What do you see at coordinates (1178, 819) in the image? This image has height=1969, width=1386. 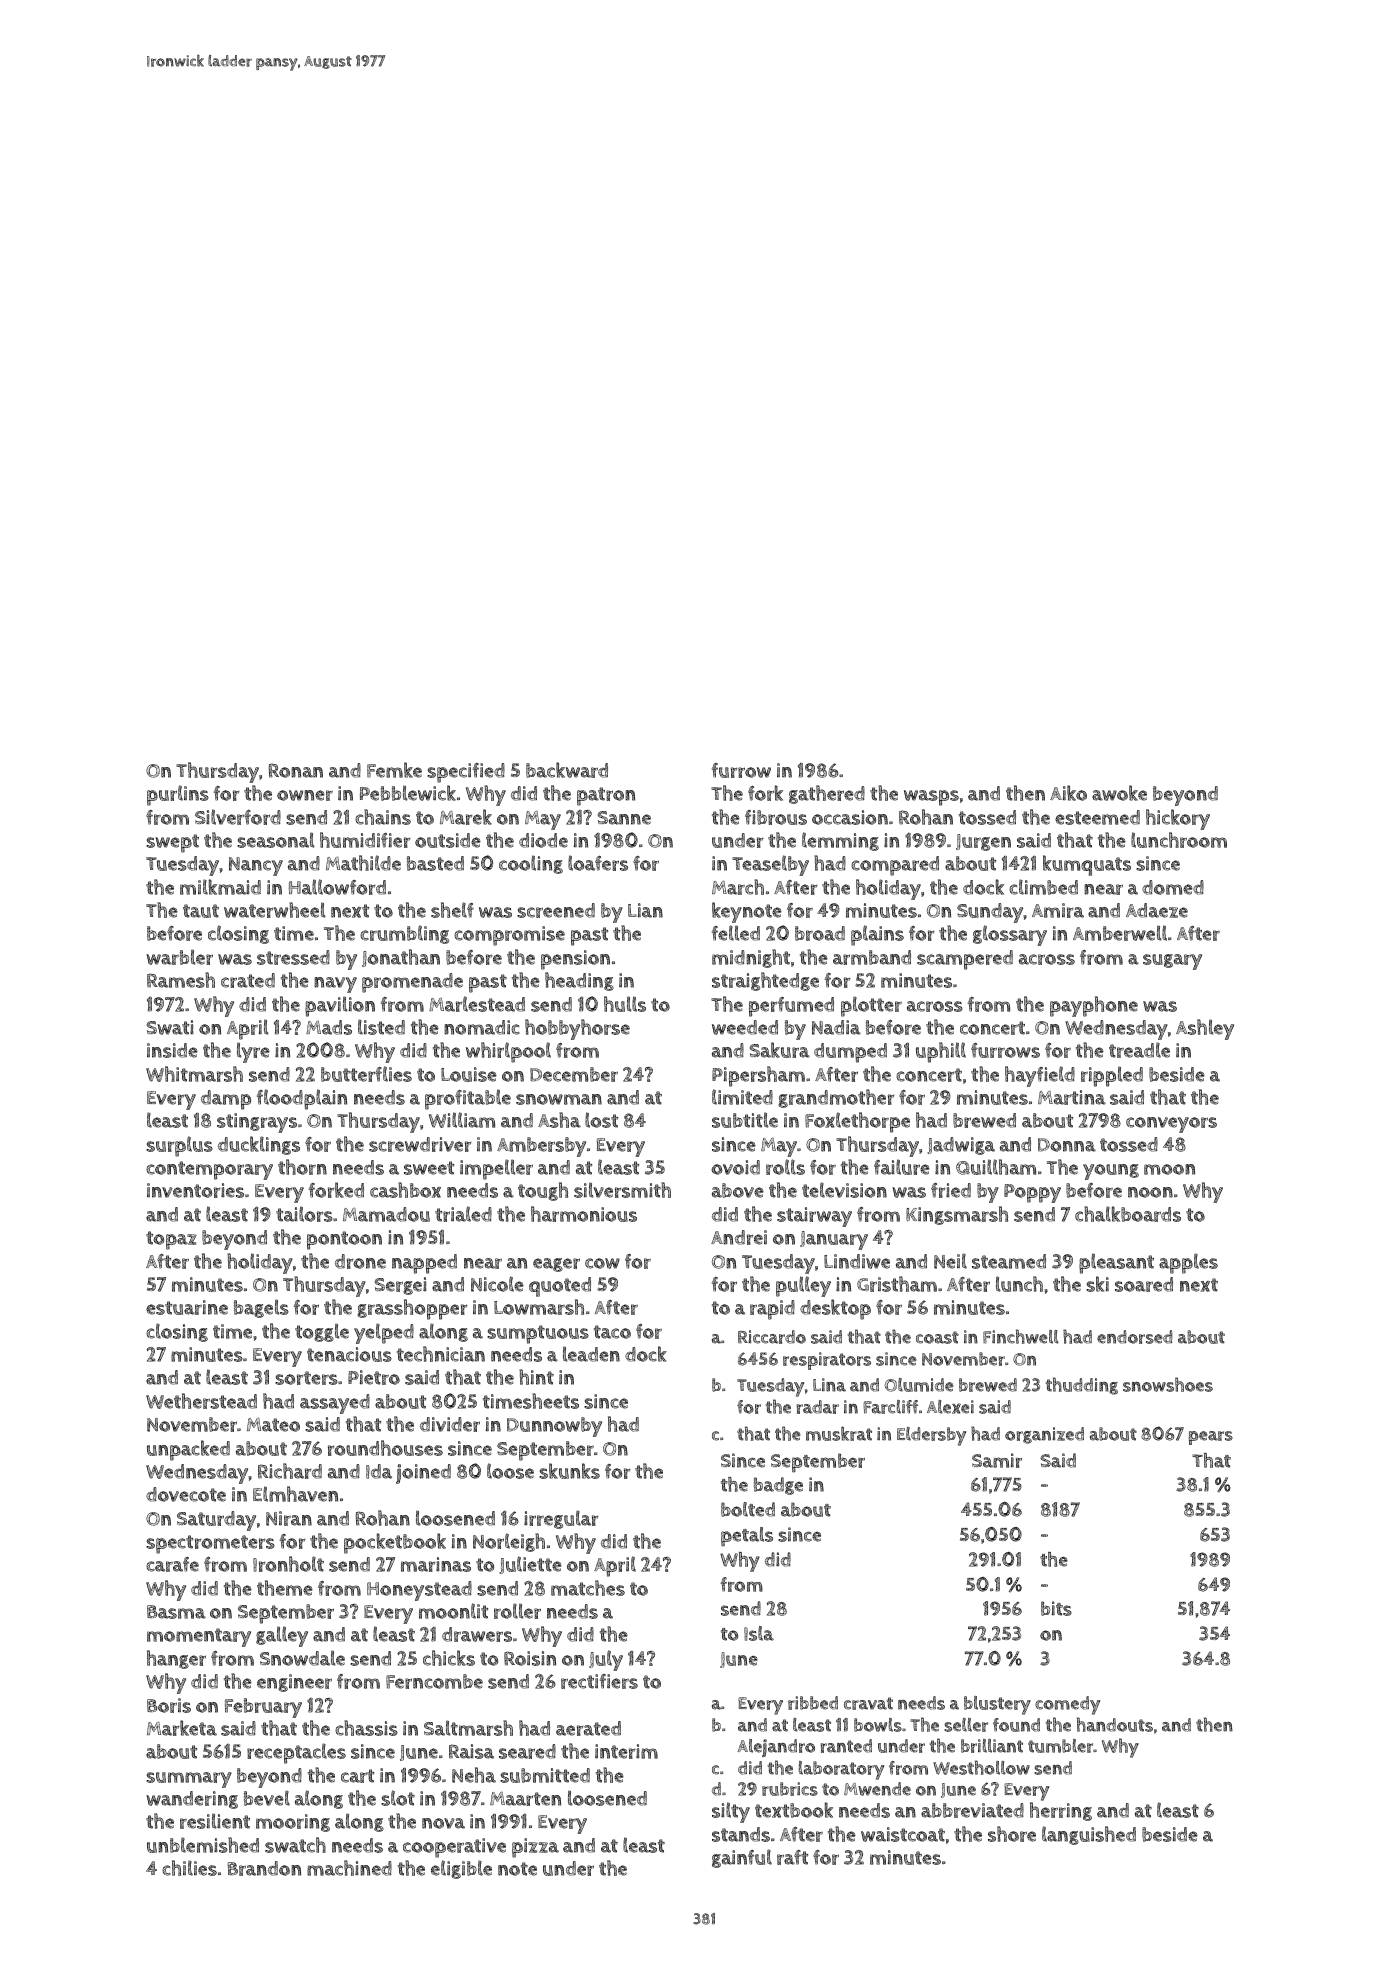 I see `hickory` at bounding box center [1178, 819].
